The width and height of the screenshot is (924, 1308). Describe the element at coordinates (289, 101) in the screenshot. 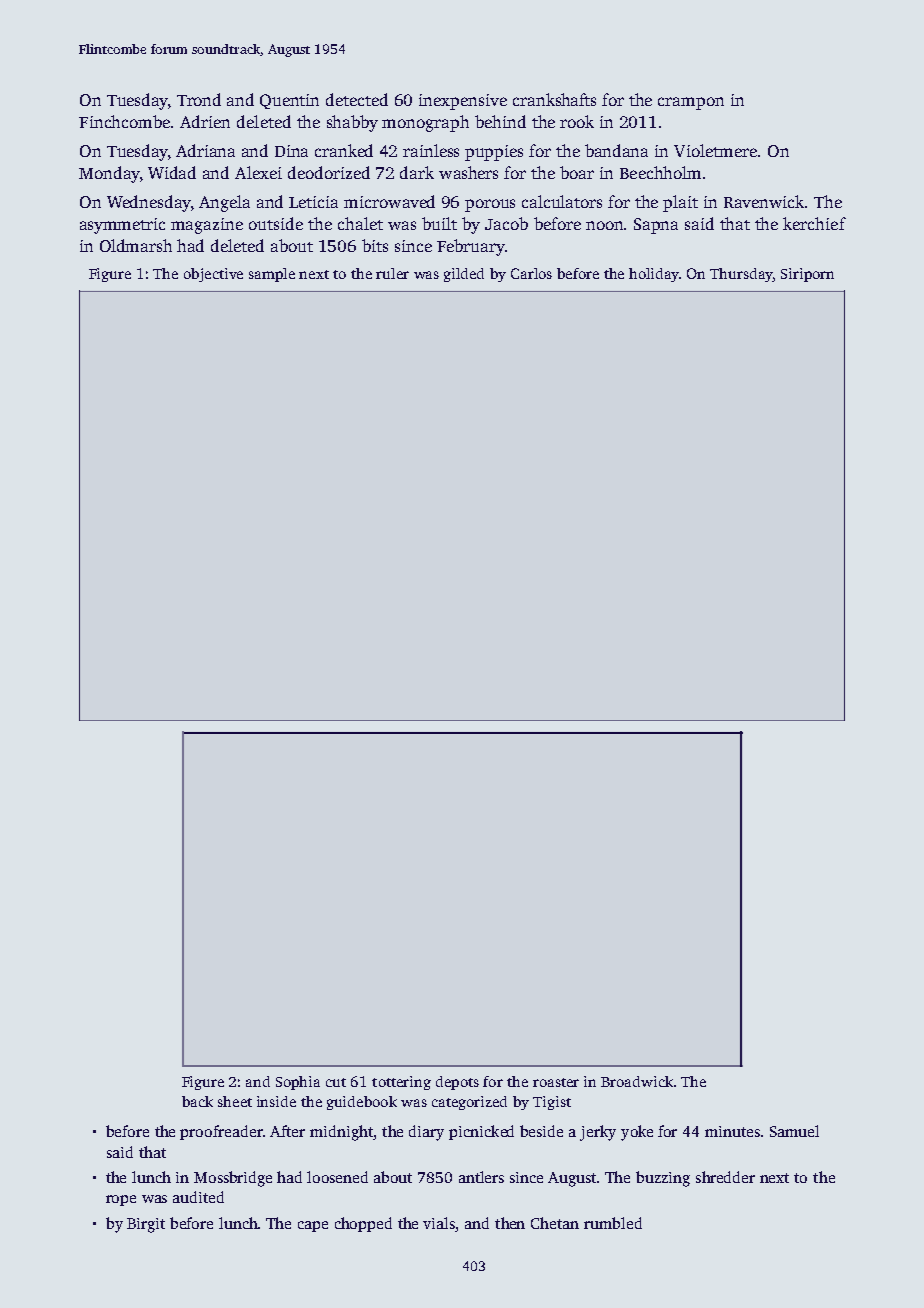

I see `Quentin` at that location.
